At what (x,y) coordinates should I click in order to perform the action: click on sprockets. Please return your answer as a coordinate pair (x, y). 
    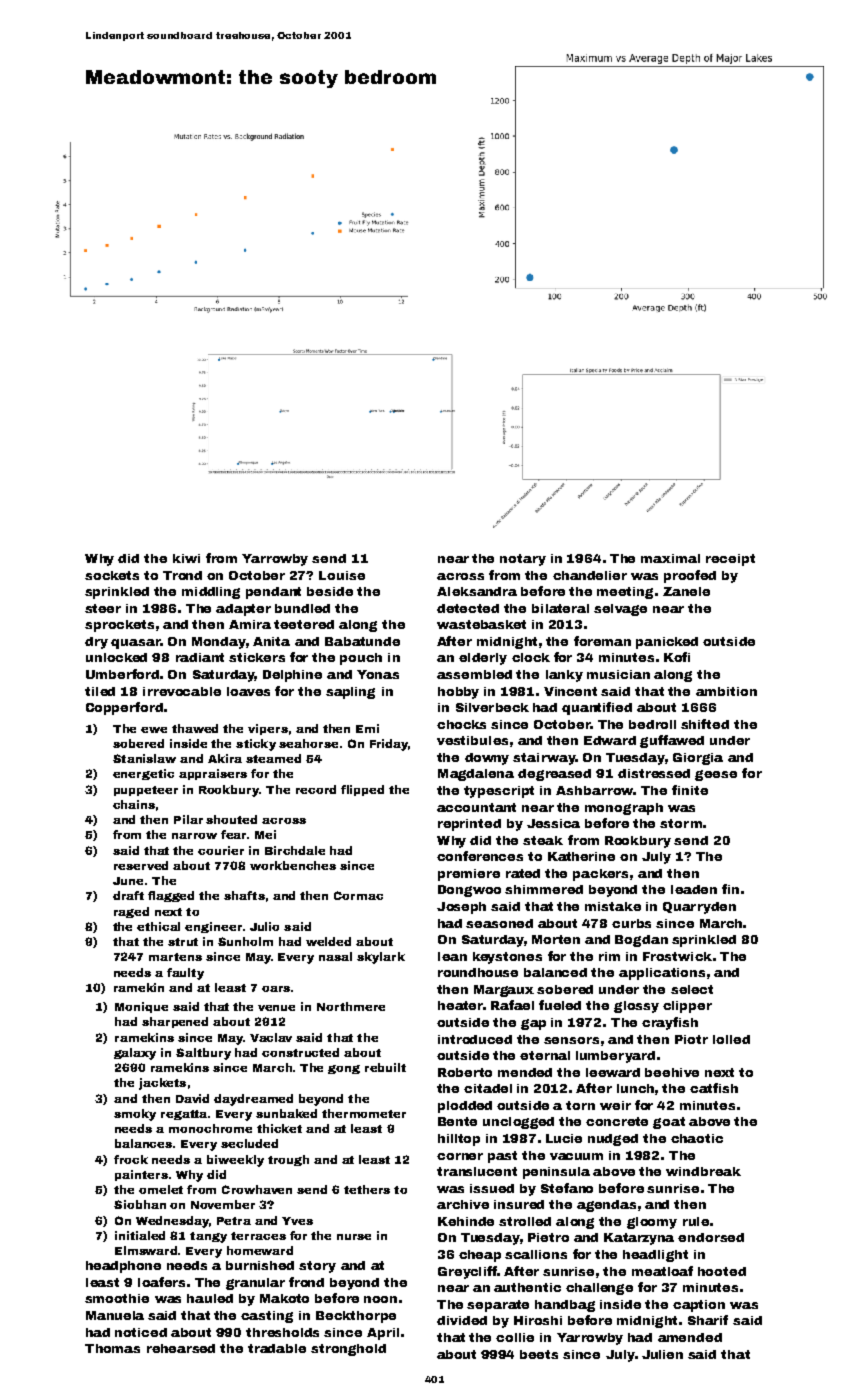
    Looking at the image, I should click on (119, 626).
